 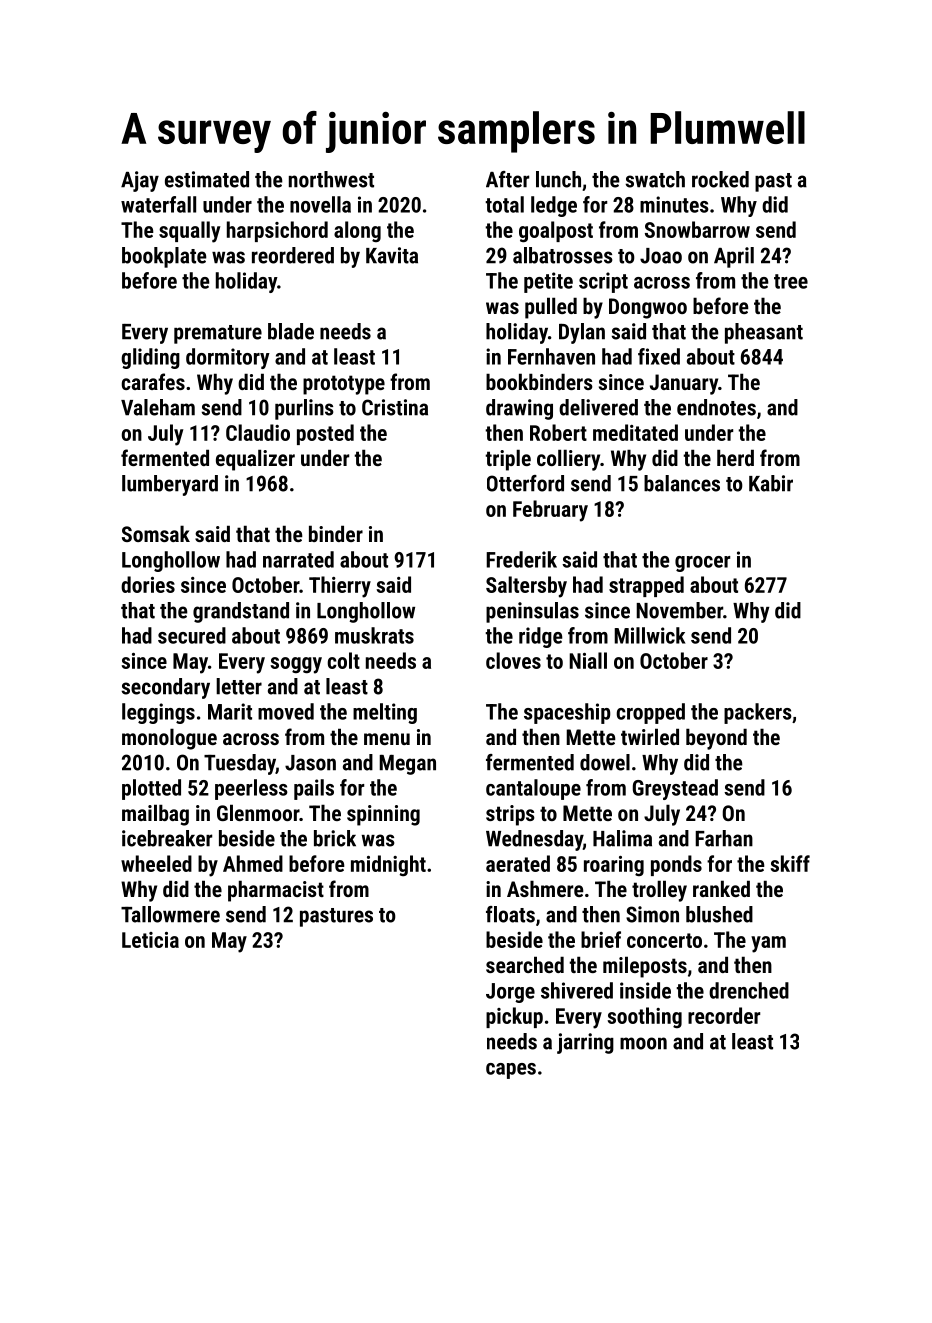 I want to click on rocked, so click(x=720, y=179).
